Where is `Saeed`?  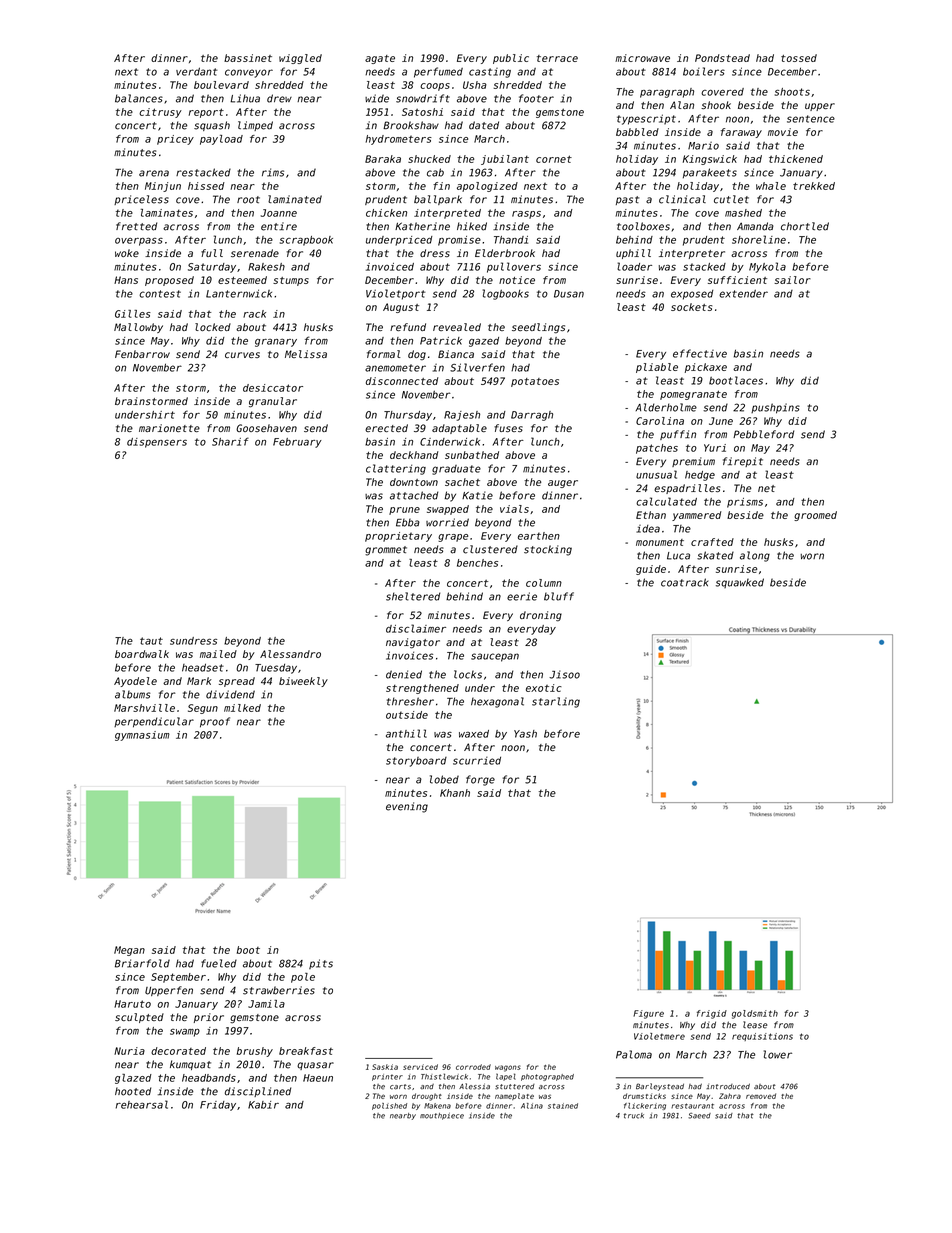 Saeed is located at coordinates (699, 1116).
